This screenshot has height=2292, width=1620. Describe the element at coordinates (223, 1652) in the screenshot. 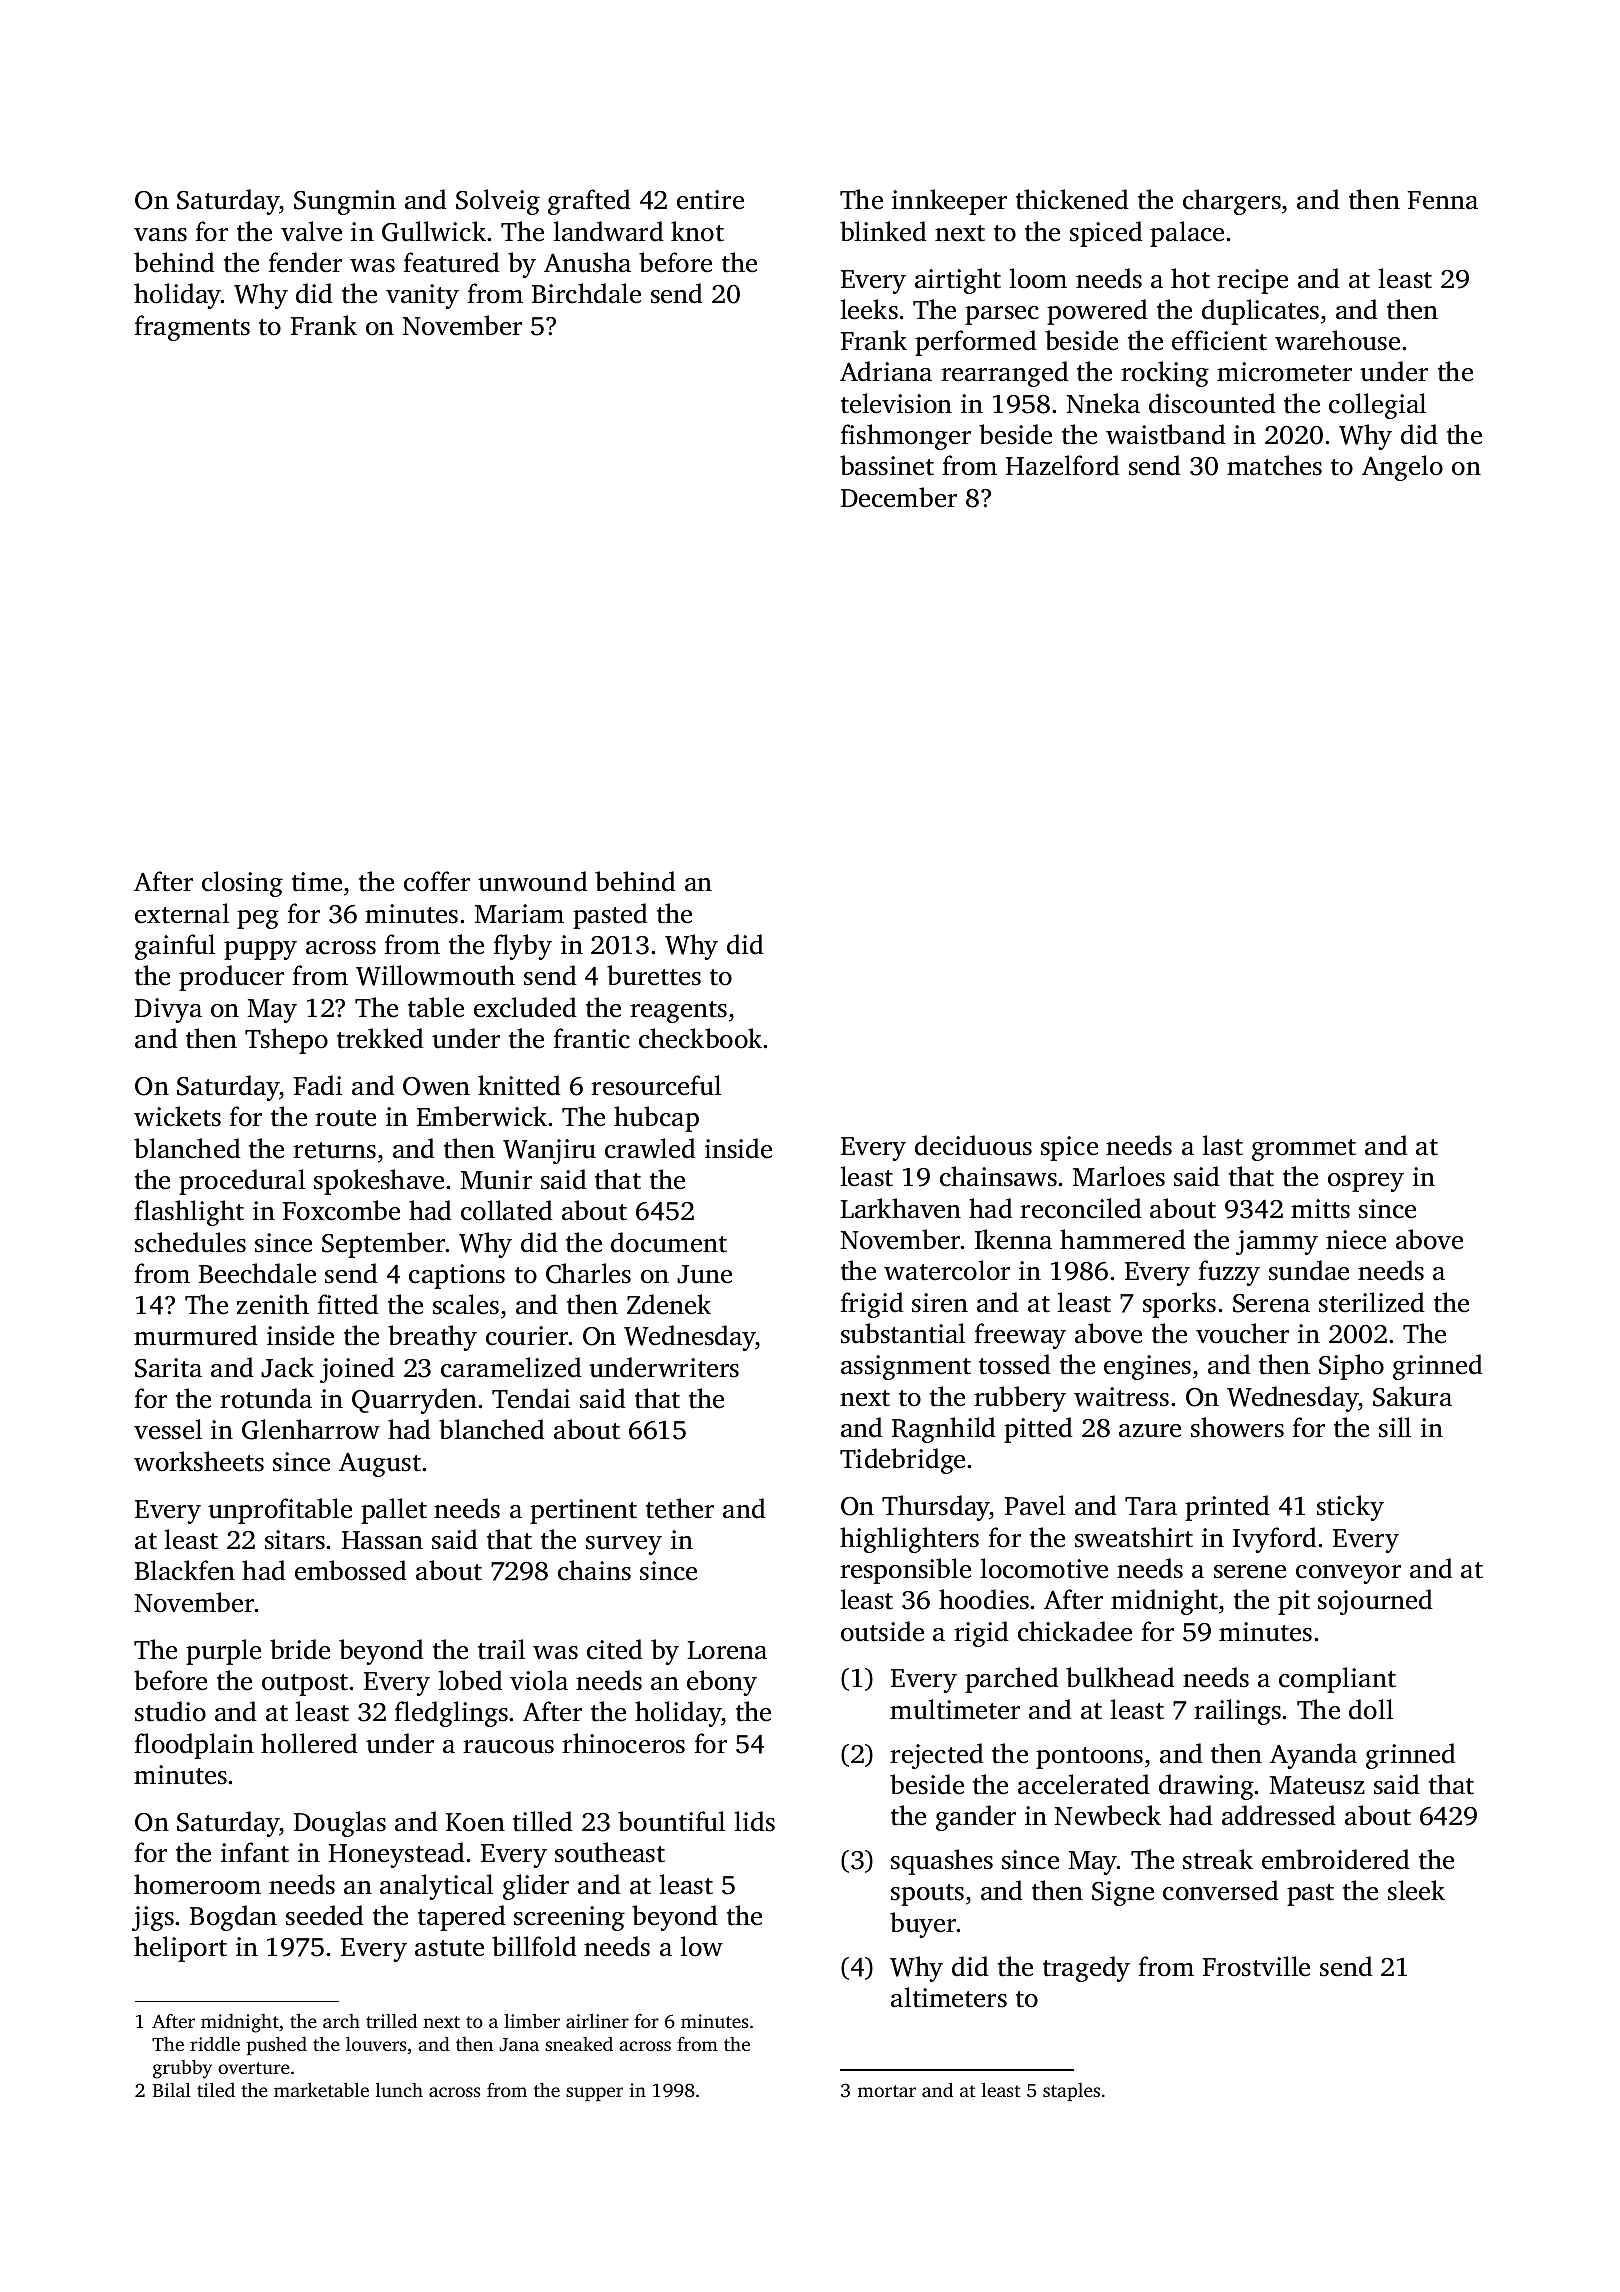

I see `purple` at that location.
